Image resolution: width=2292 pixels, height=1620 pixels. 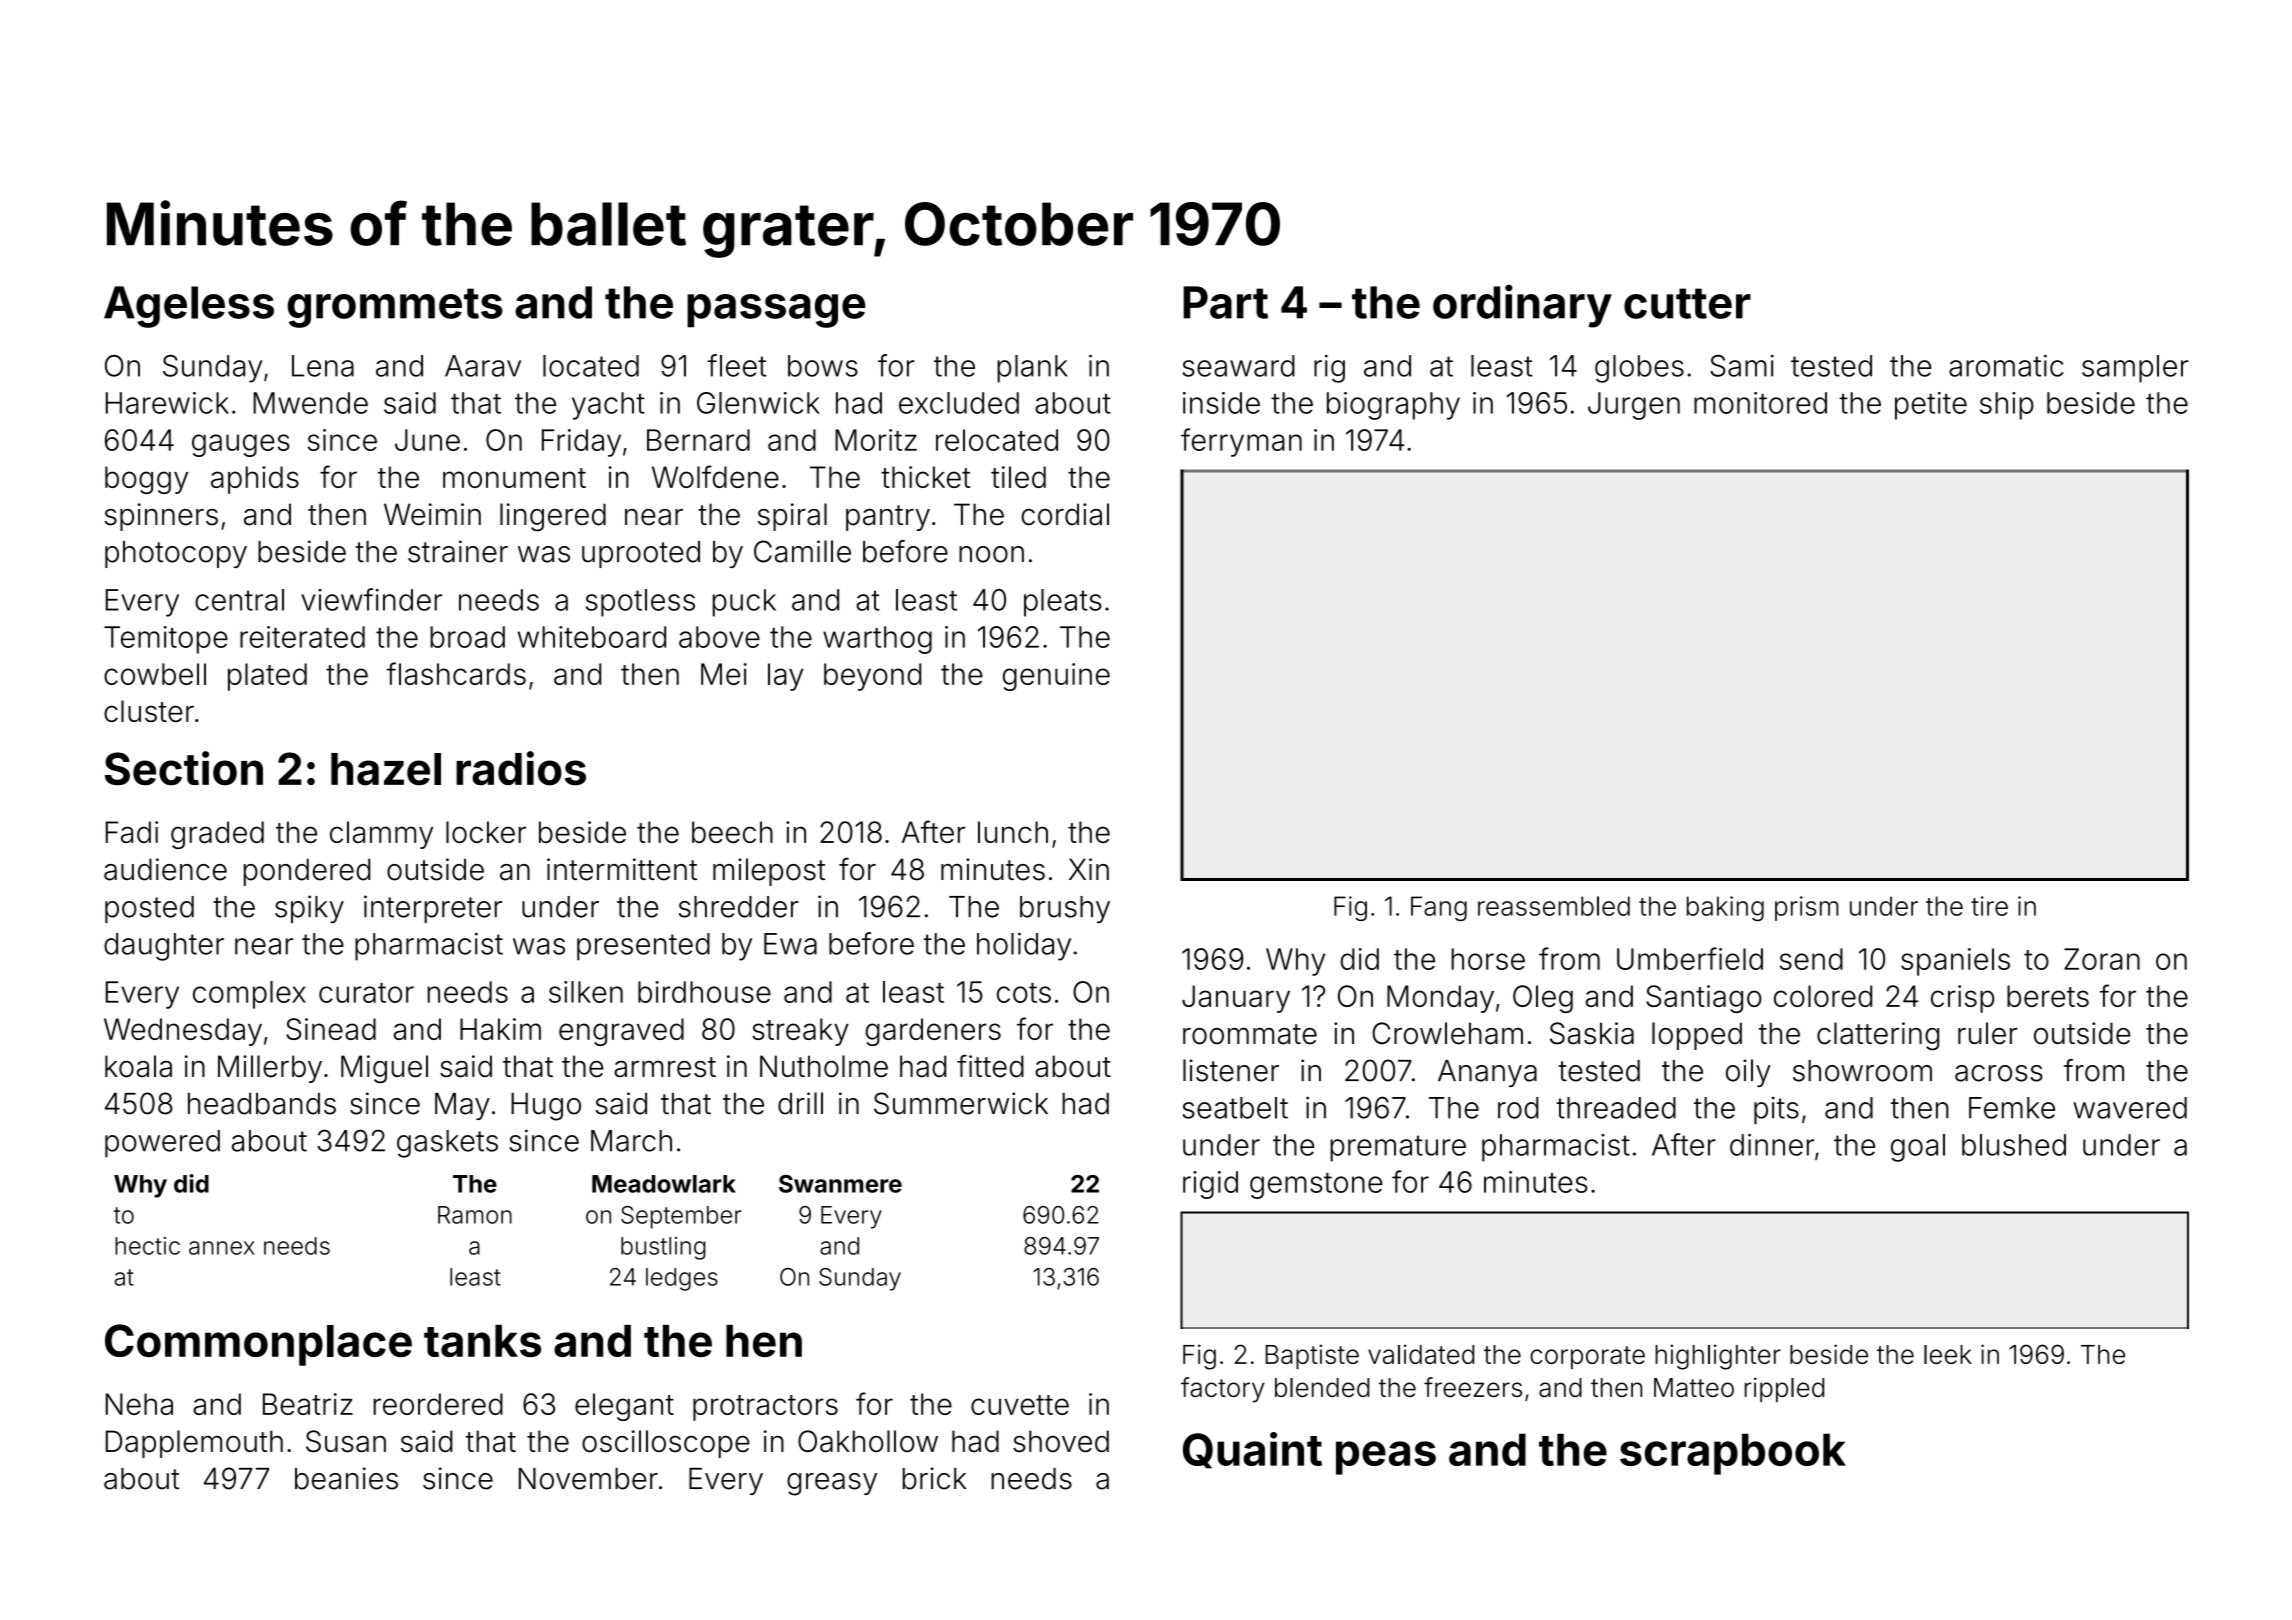 I want to click on November, so click(x=588, y=1479).
